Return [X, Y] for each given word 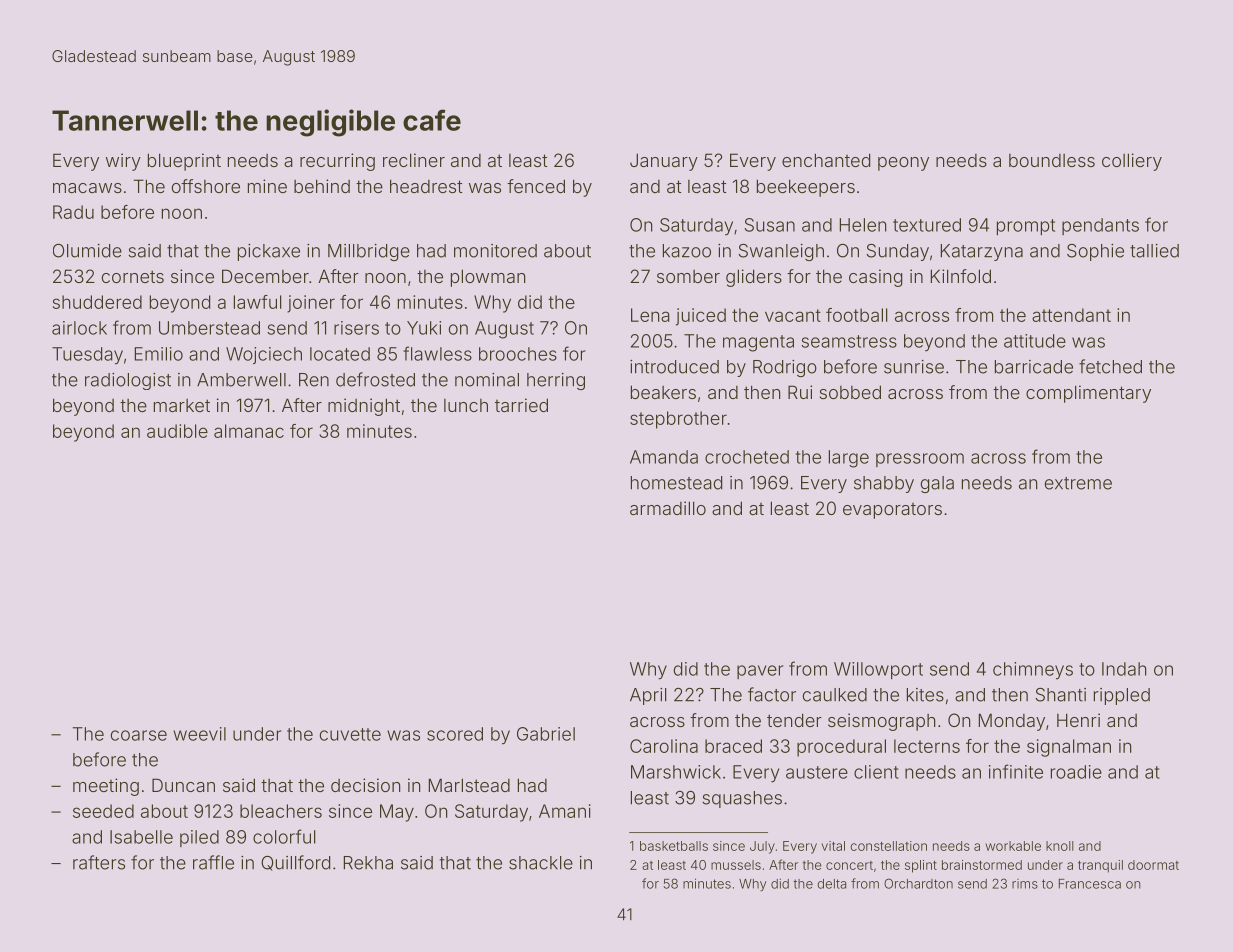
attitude [1035, 341]
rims [1025, 884]
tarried [521, 405]
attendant [1071, 315]
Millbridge [369, 252]
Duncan [183, 785]
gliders [754, 278]
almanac [249, 431]
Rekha [368, 863]
